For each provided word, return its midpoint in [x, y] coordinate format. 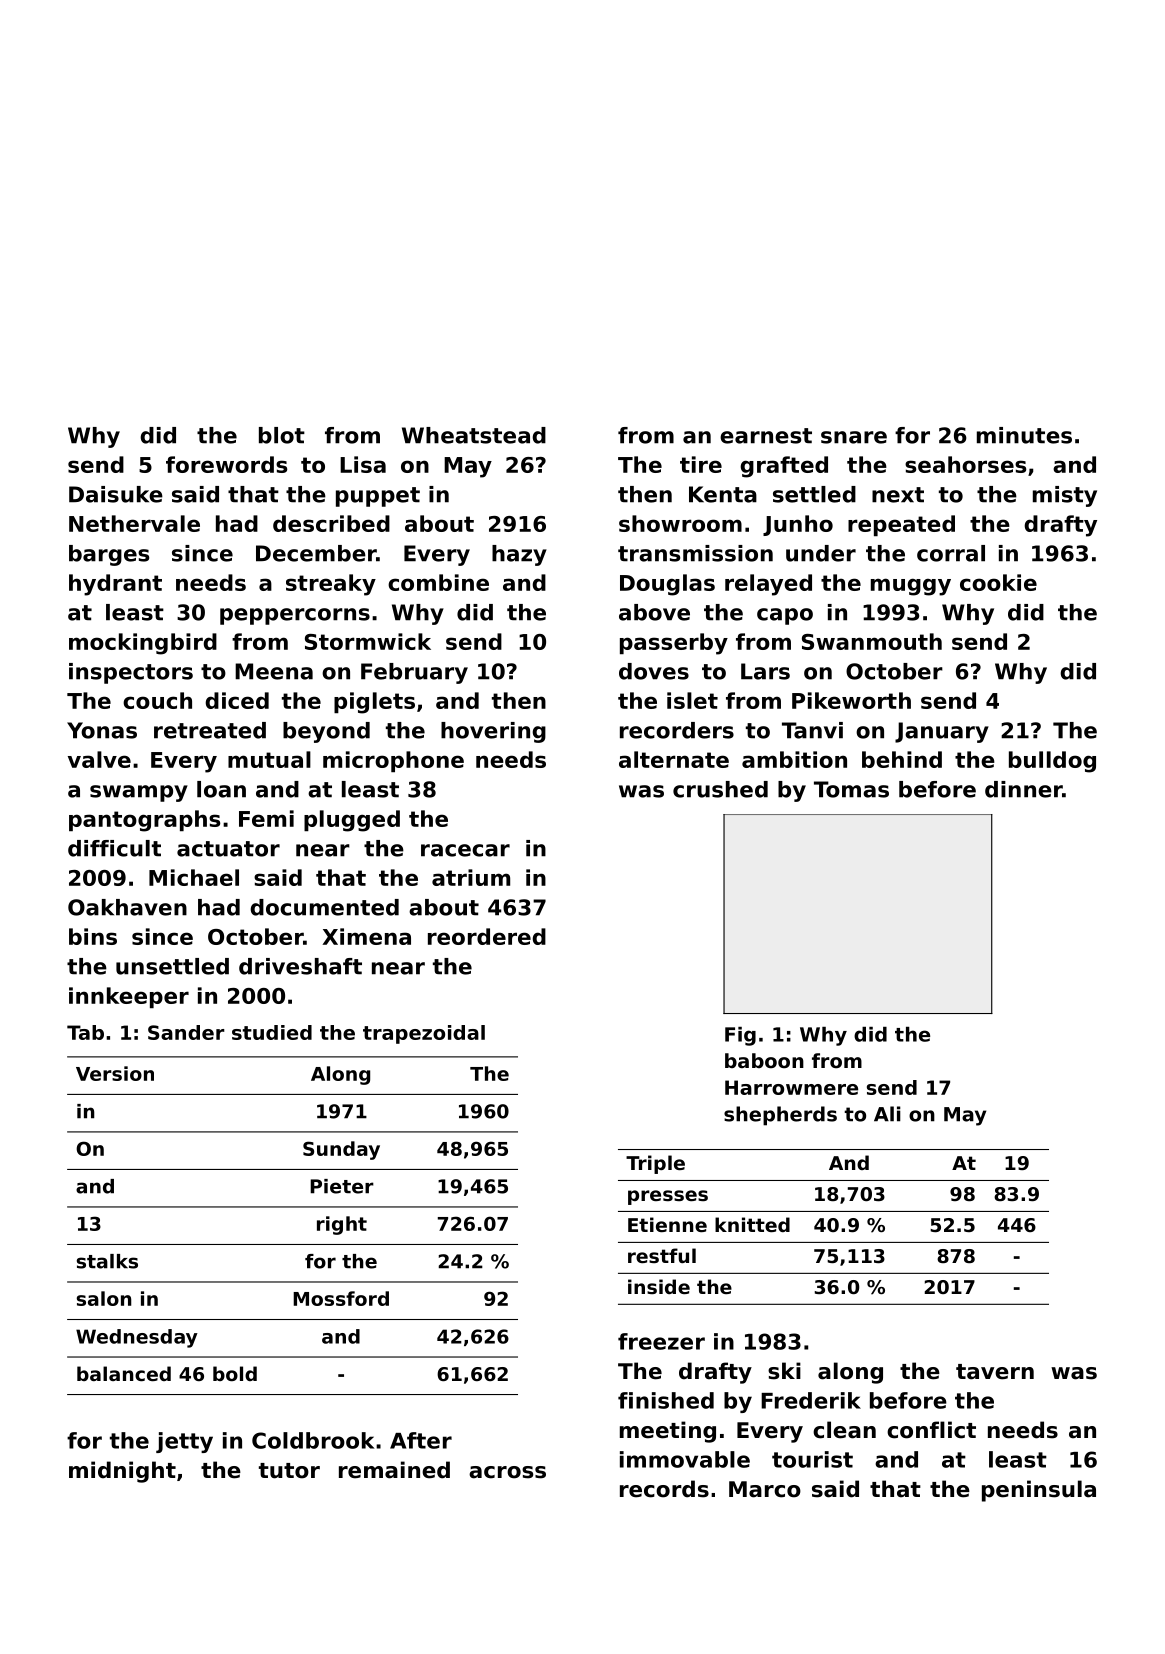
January [942, 732]
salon [104, 1298]
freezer [661, 1341]
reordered [487, 936]
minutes [1024, 435]
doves [654, 671]
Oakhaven [127, 907]
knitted [752, 1224]
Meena [274, 671]
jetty [184, 1442]
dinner [1023, 789]
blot [282, 435]
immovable [685, 1459]
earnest [766, 436]
